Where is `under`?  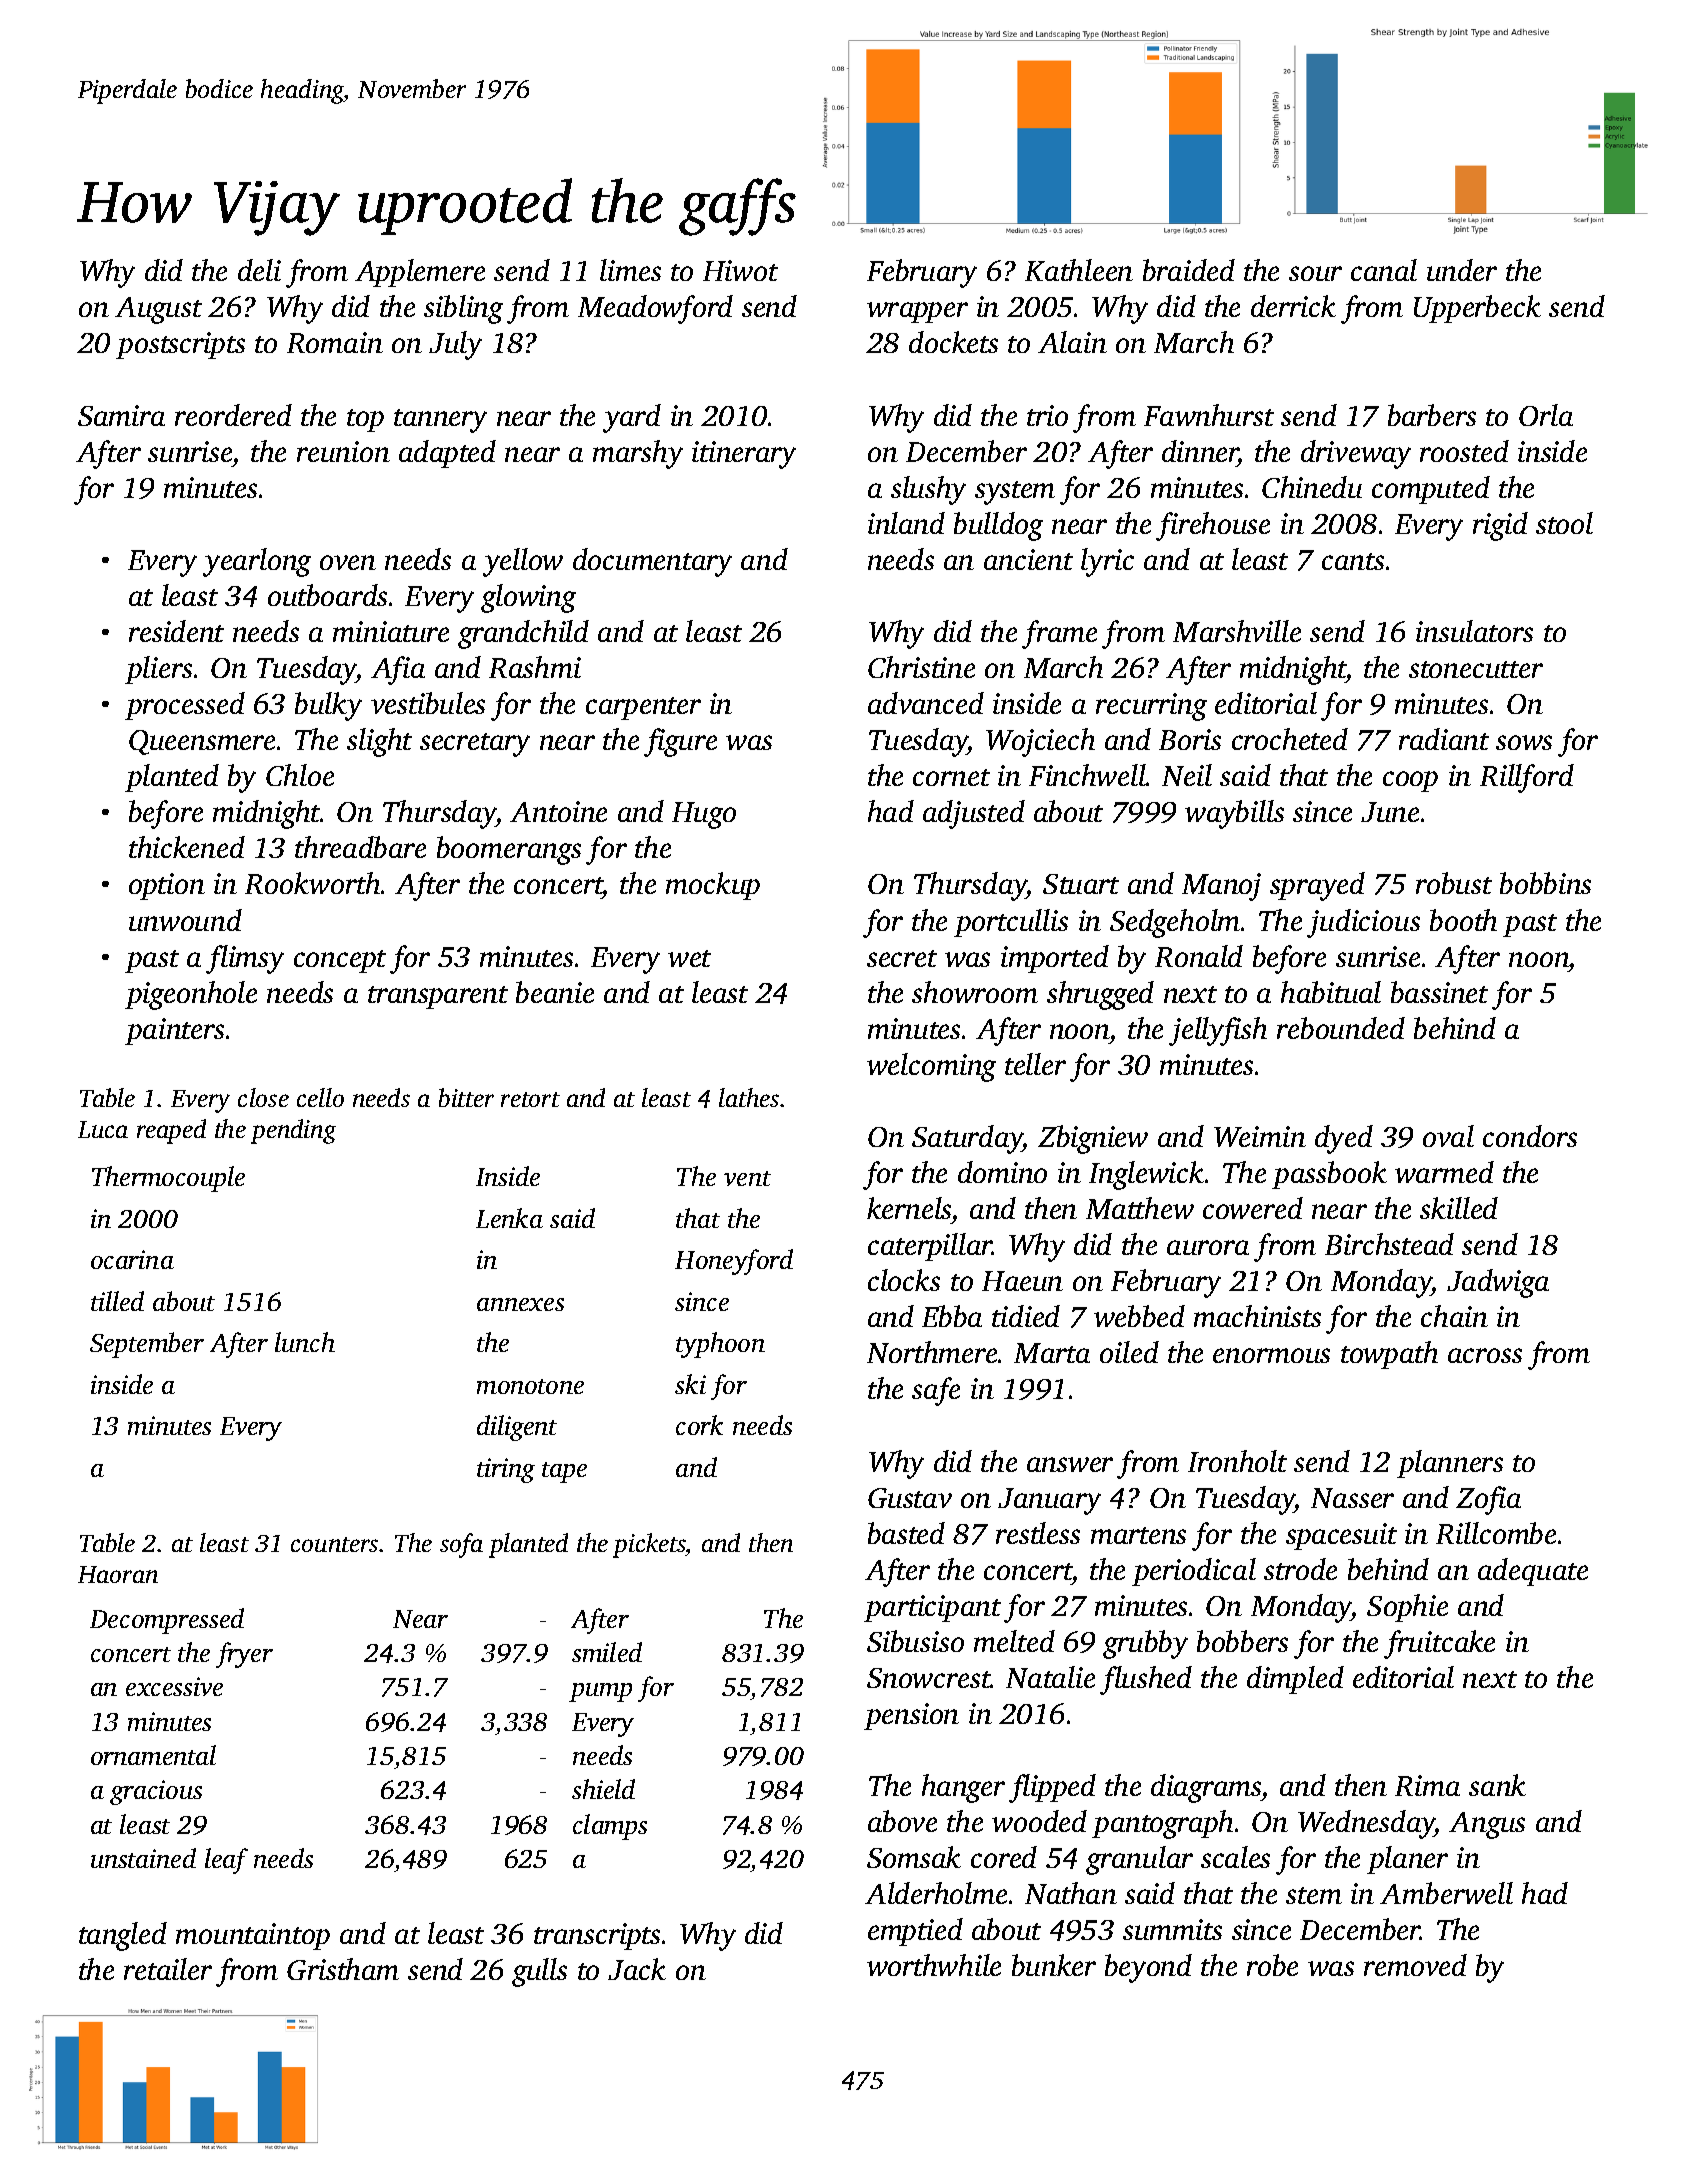
under is located at coordinates (1462, 270).
